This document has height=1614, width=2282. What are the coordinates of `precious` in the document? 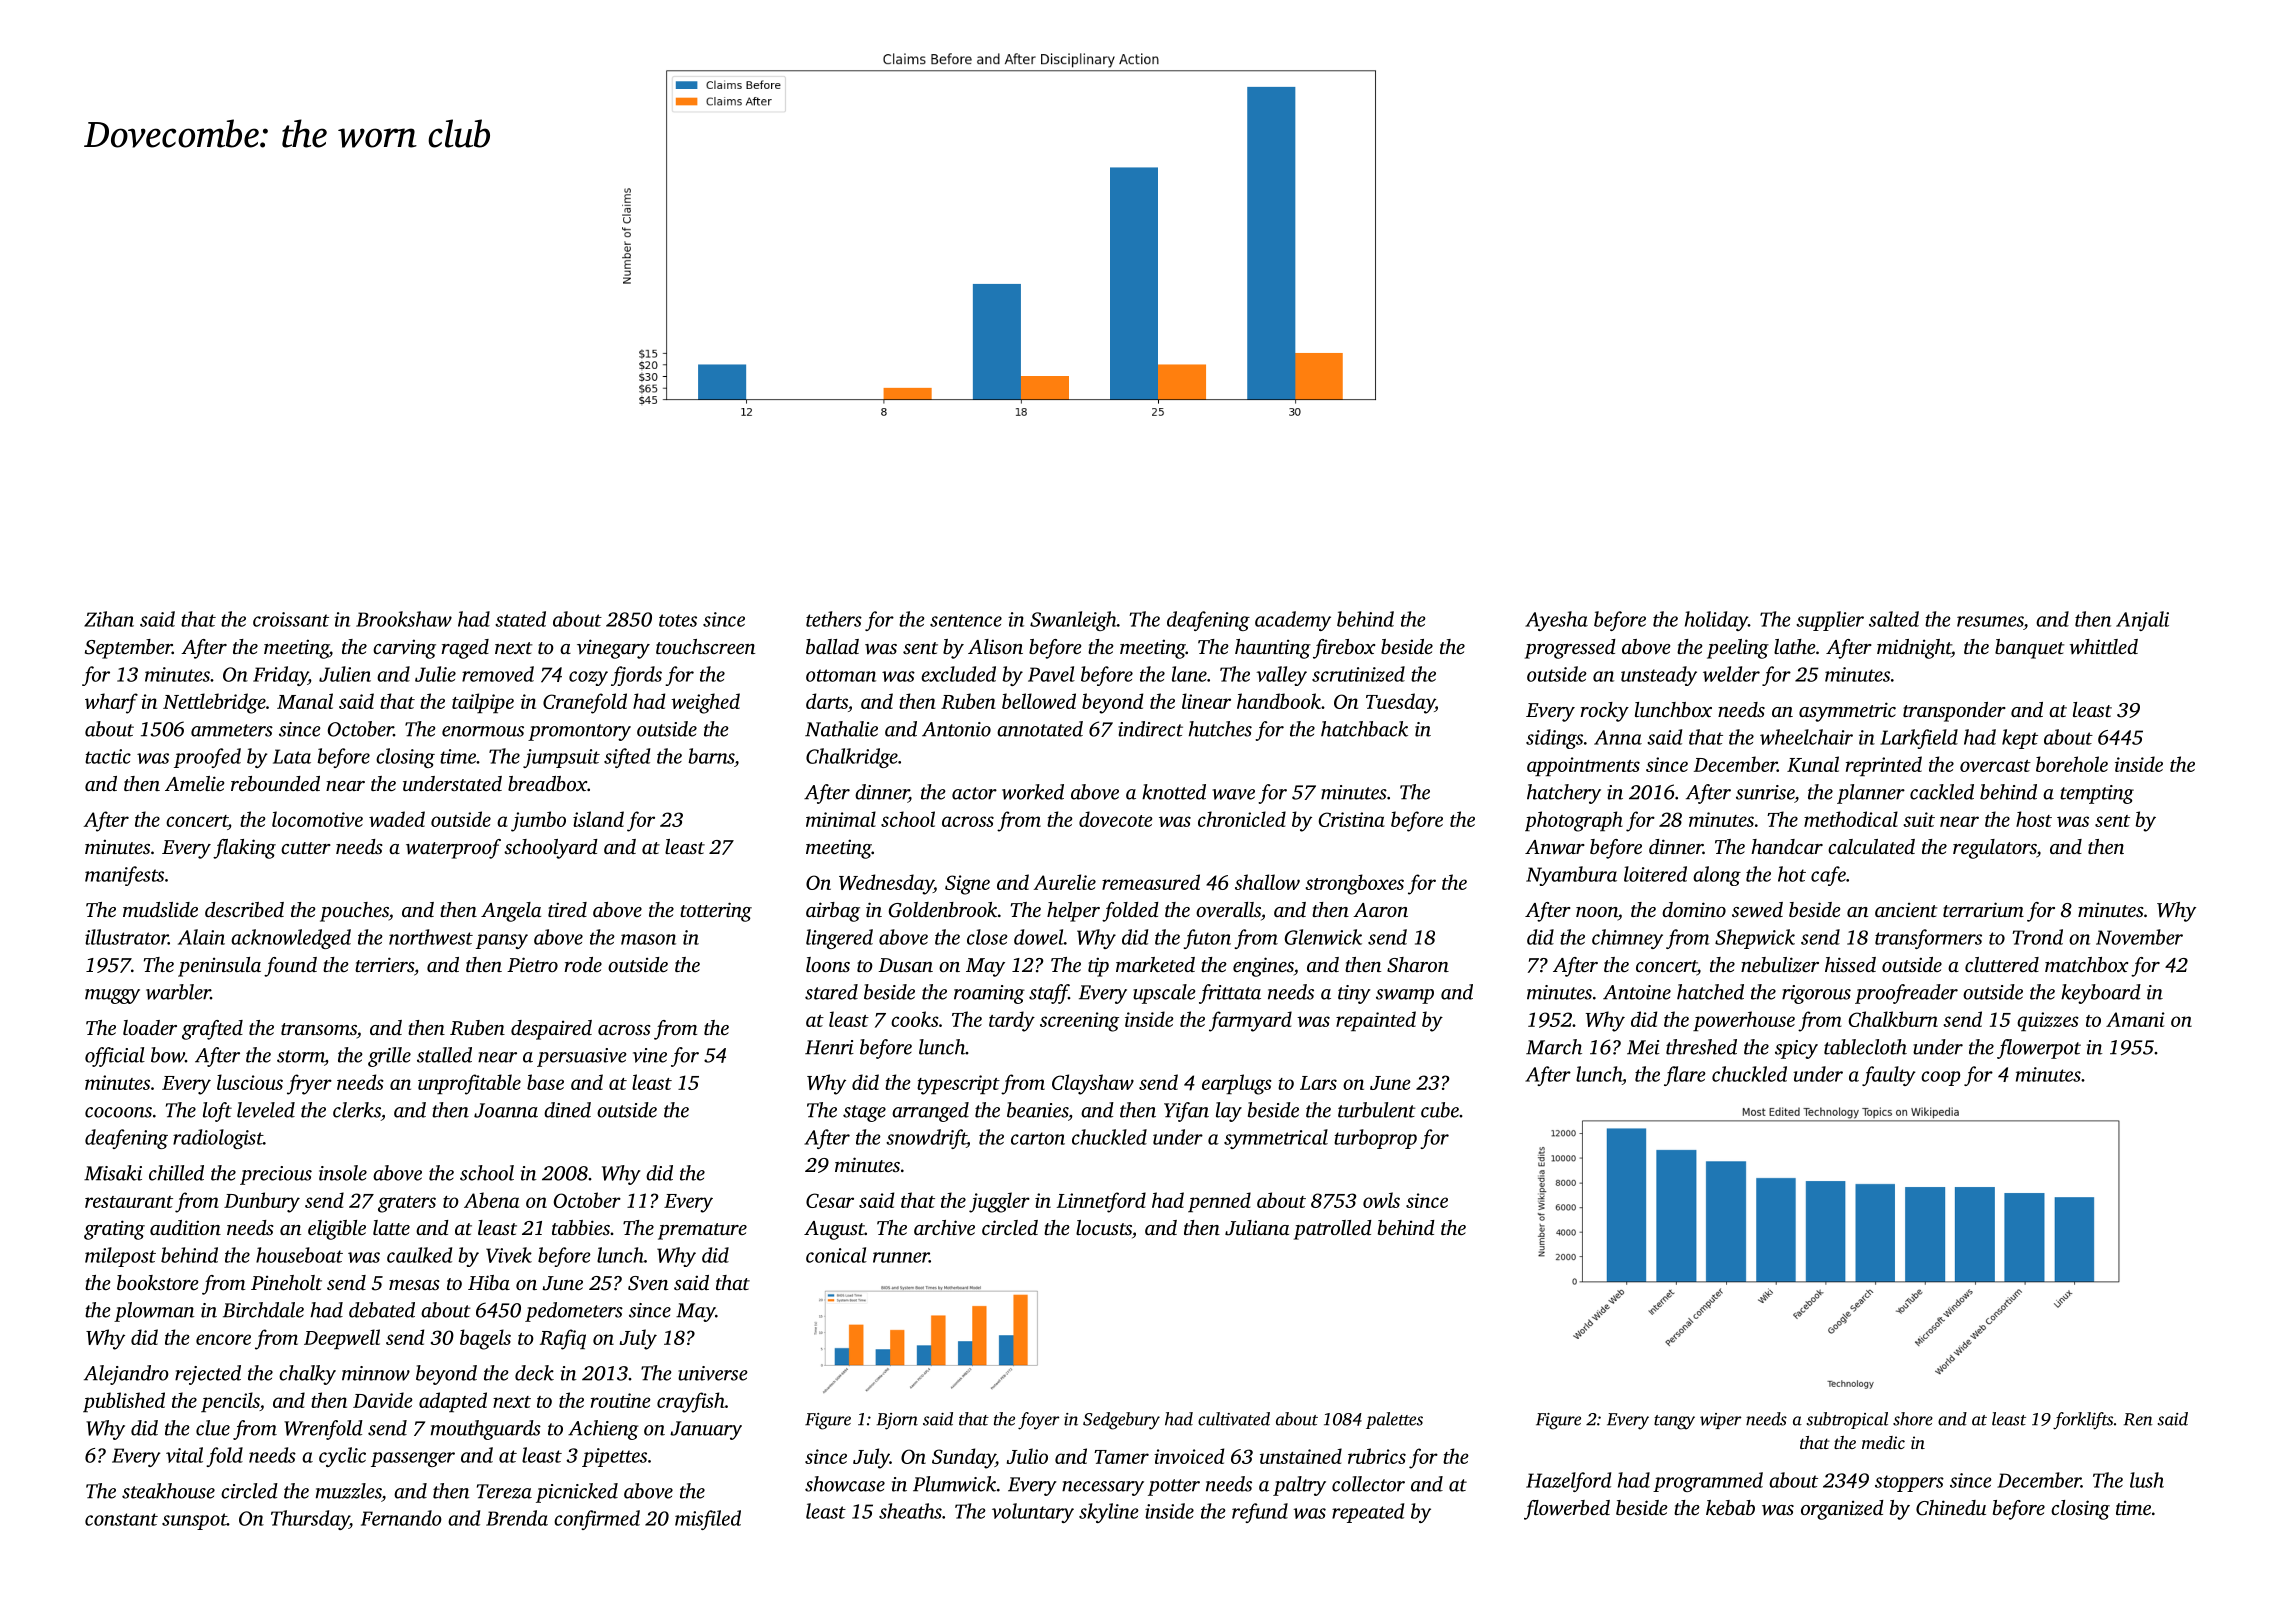 It's located at (276, 1175).
